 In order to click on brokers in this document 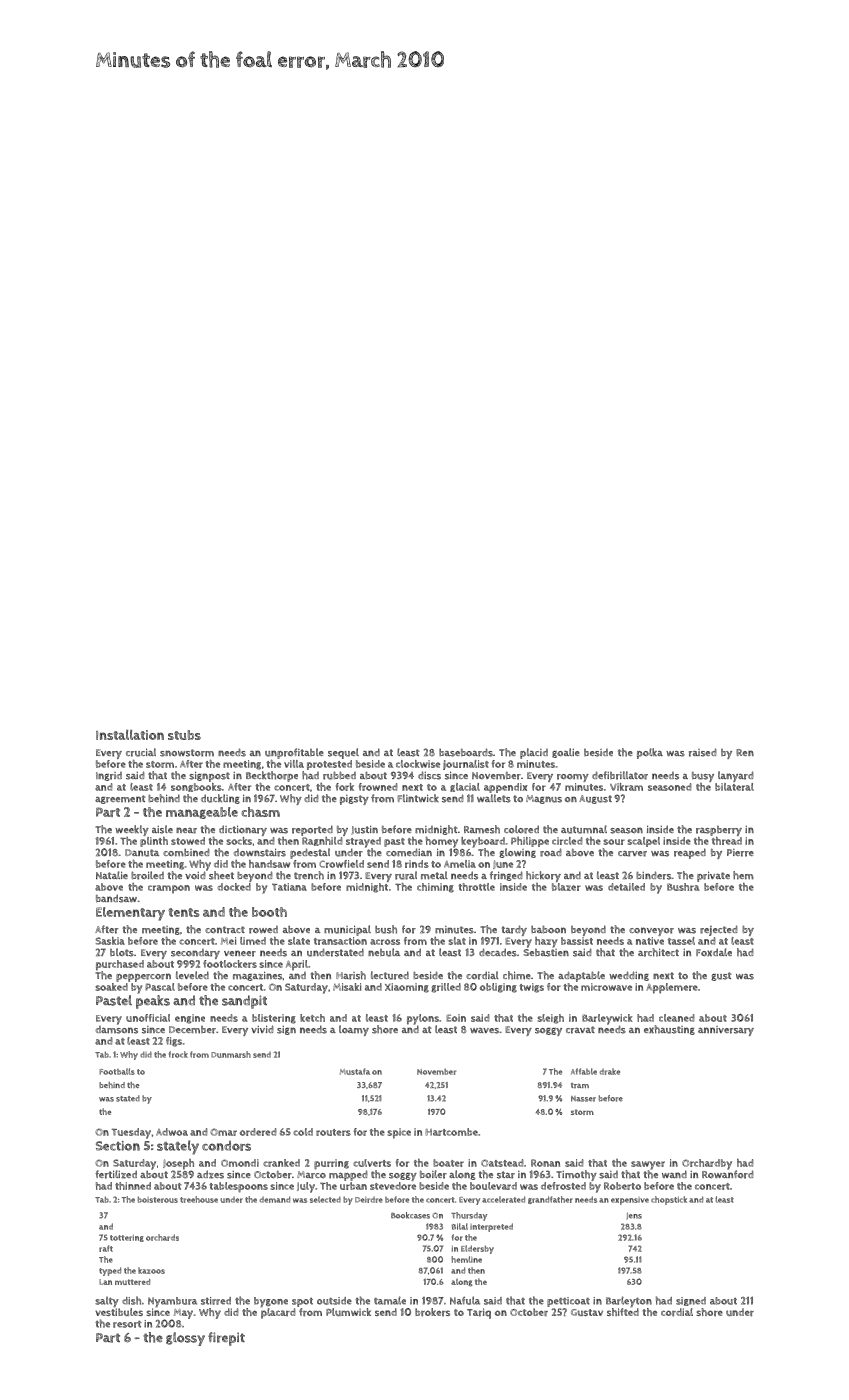, I will do `click(432, 1312)`.
